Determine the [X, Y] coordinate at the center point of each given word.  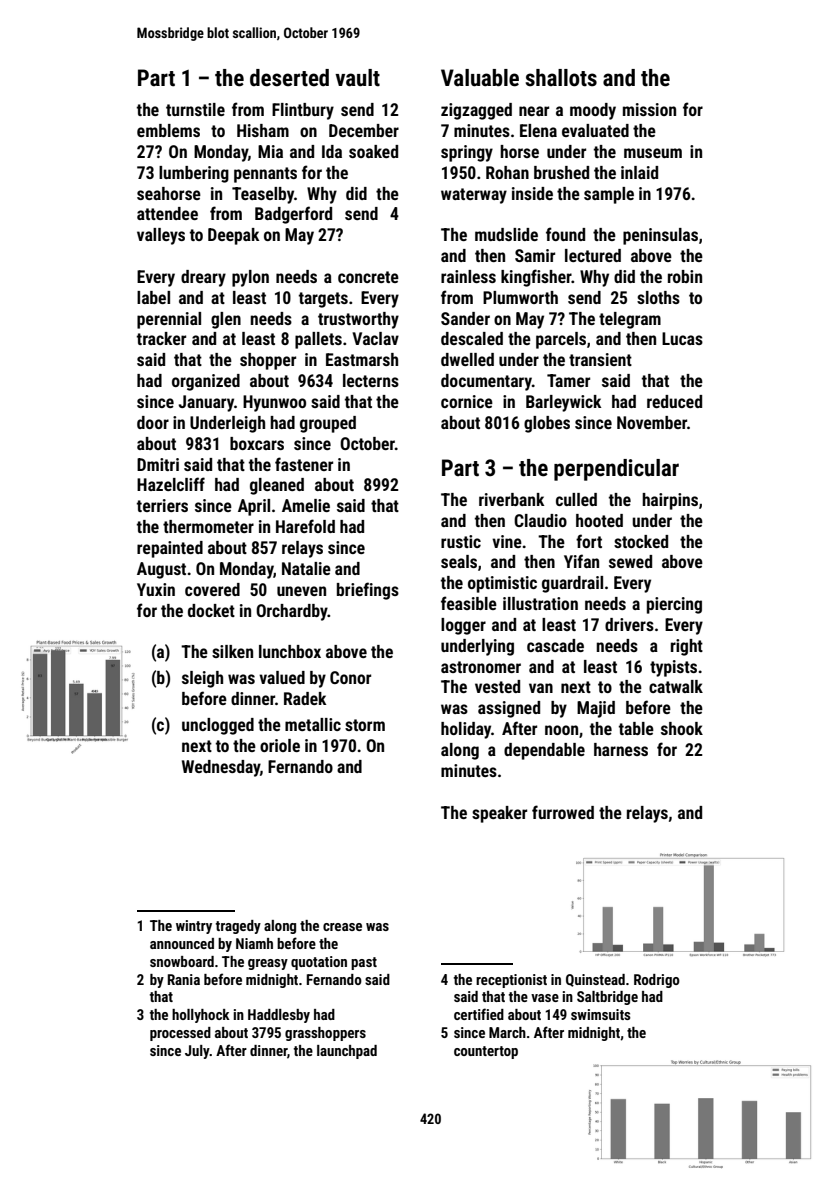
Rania [184, 979]
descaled [472, 338]
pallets [318, 340]
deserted [289, 78]
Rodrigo [657, 981]
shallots [561, 78]
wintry [194, 927]
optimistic [502, 584]
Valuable [480, 78]
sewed [630, 561]
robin [685, 276]
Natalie [306, 568]
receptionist [511, 981]
